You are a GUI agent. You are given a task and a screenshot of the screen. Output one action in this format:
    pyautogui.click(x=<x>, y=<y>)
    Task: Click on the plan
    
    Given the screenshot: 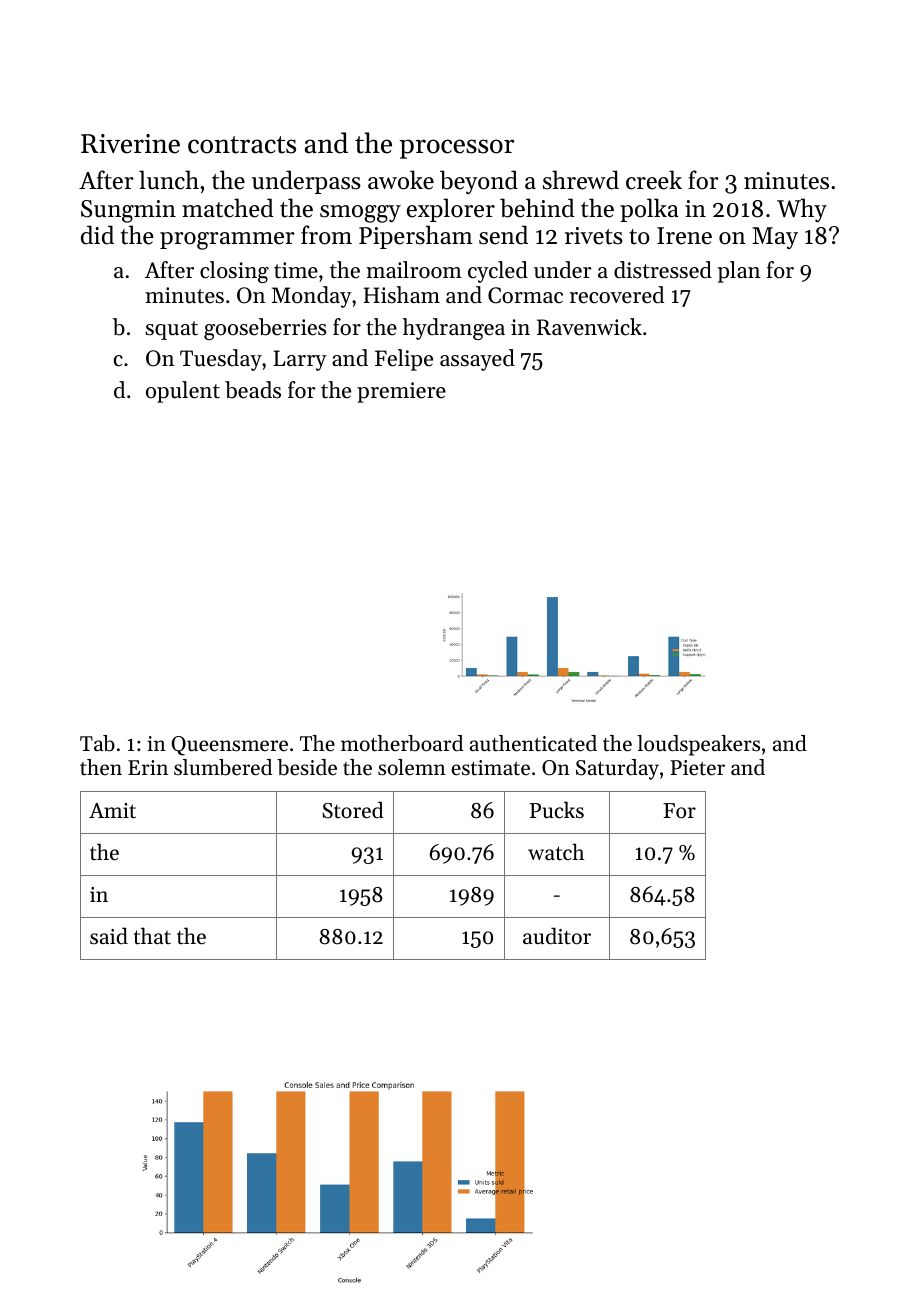 What is the action you would take?
    pyautogui.click(x=739, y=272)
